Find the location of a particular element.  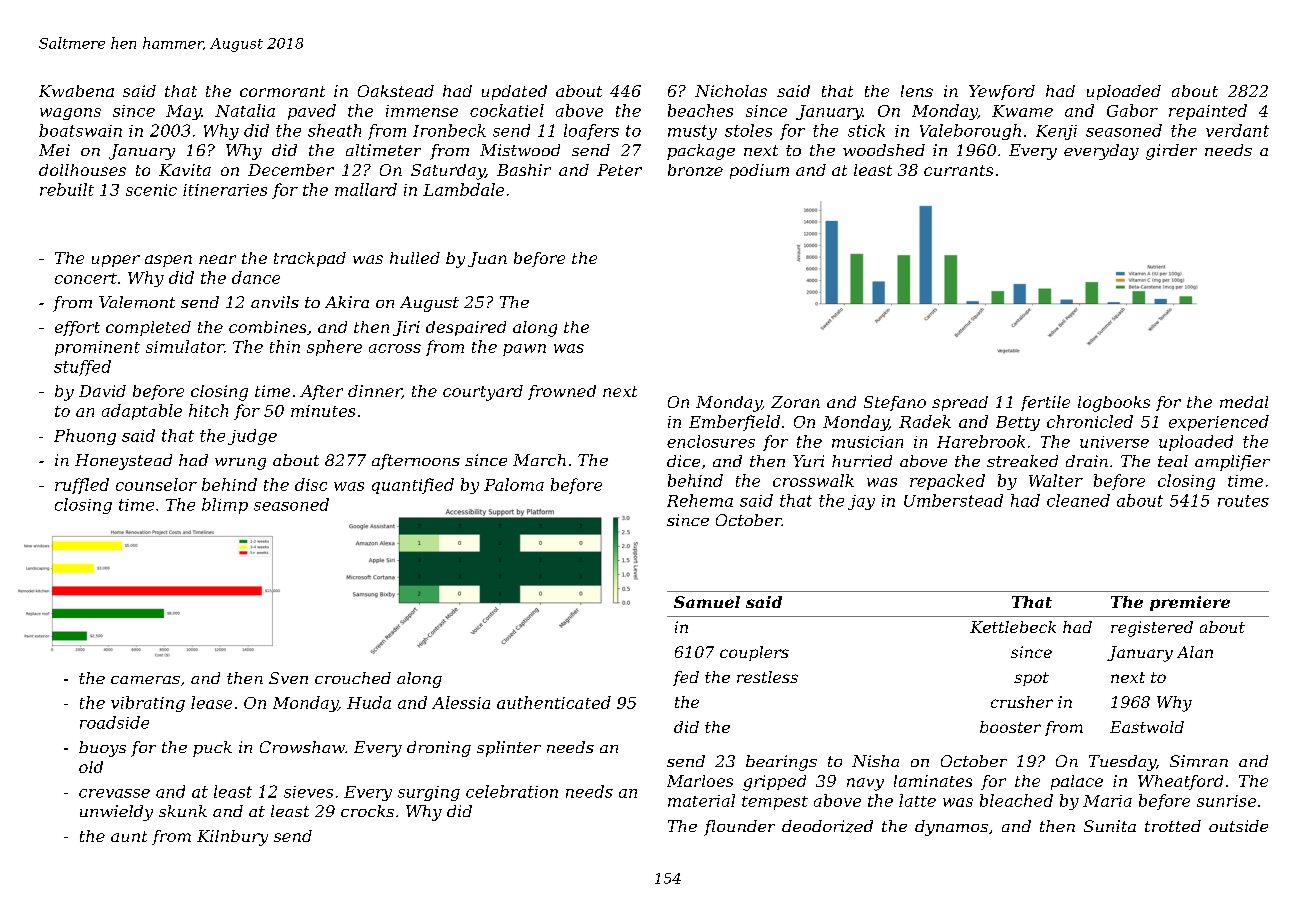

vibrating is located at coordinates (148, 704).
